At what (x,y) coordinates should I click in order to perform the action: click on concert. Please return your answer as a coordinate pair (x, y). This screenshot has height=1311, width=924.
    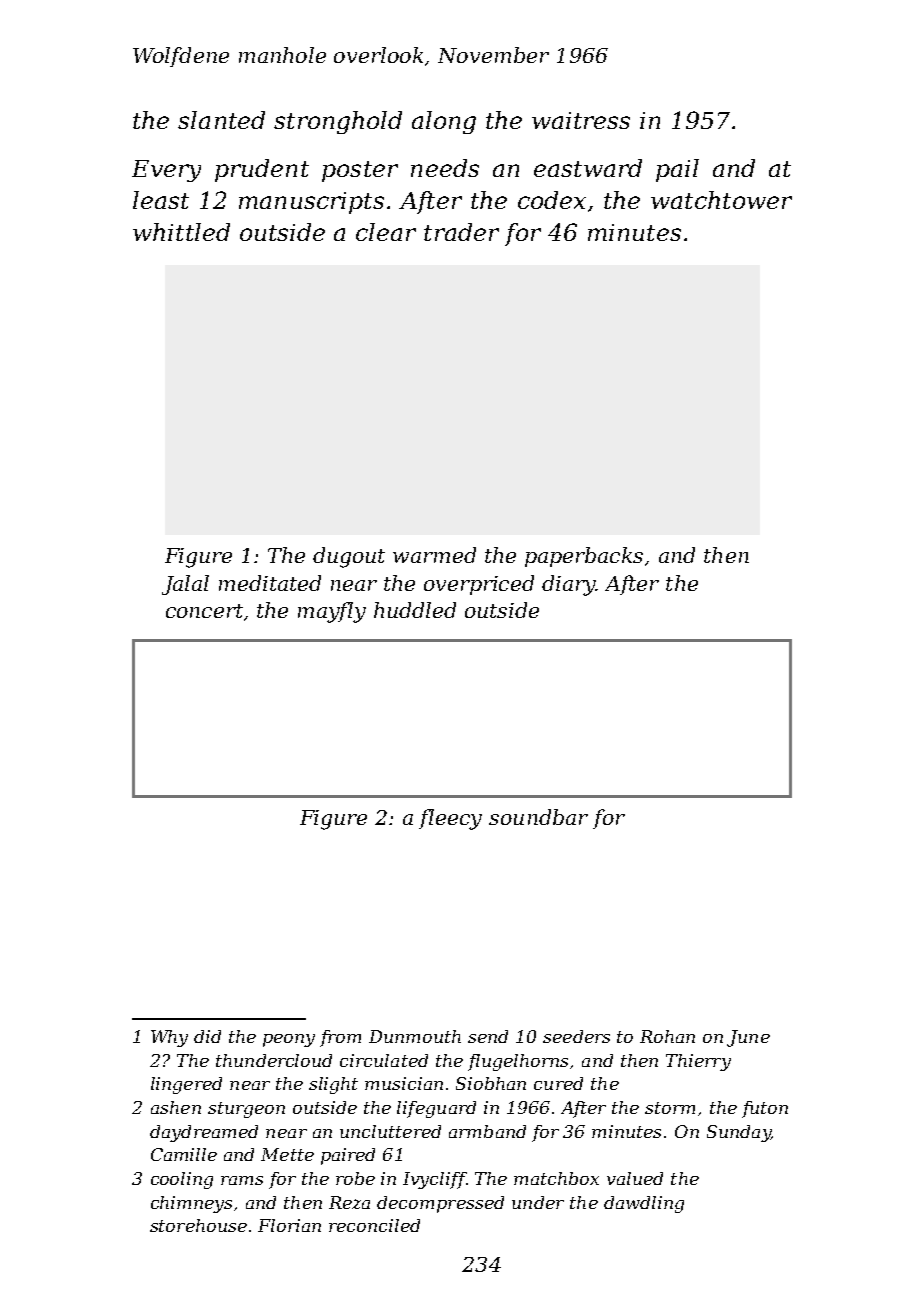
    Looking at the image, I should click on (204, 611).
